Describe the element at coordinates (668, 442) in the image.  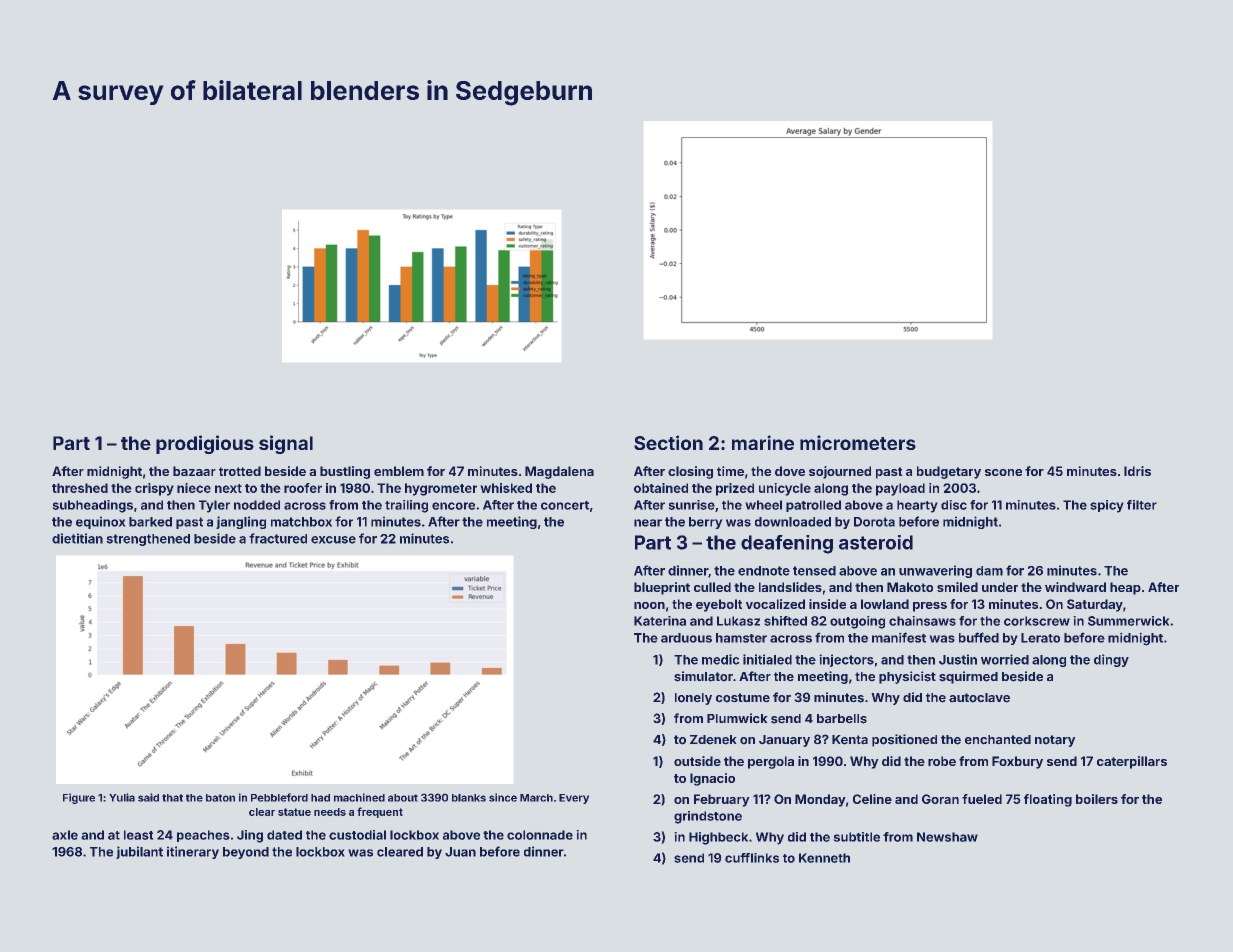
I see `Section` at that location.
